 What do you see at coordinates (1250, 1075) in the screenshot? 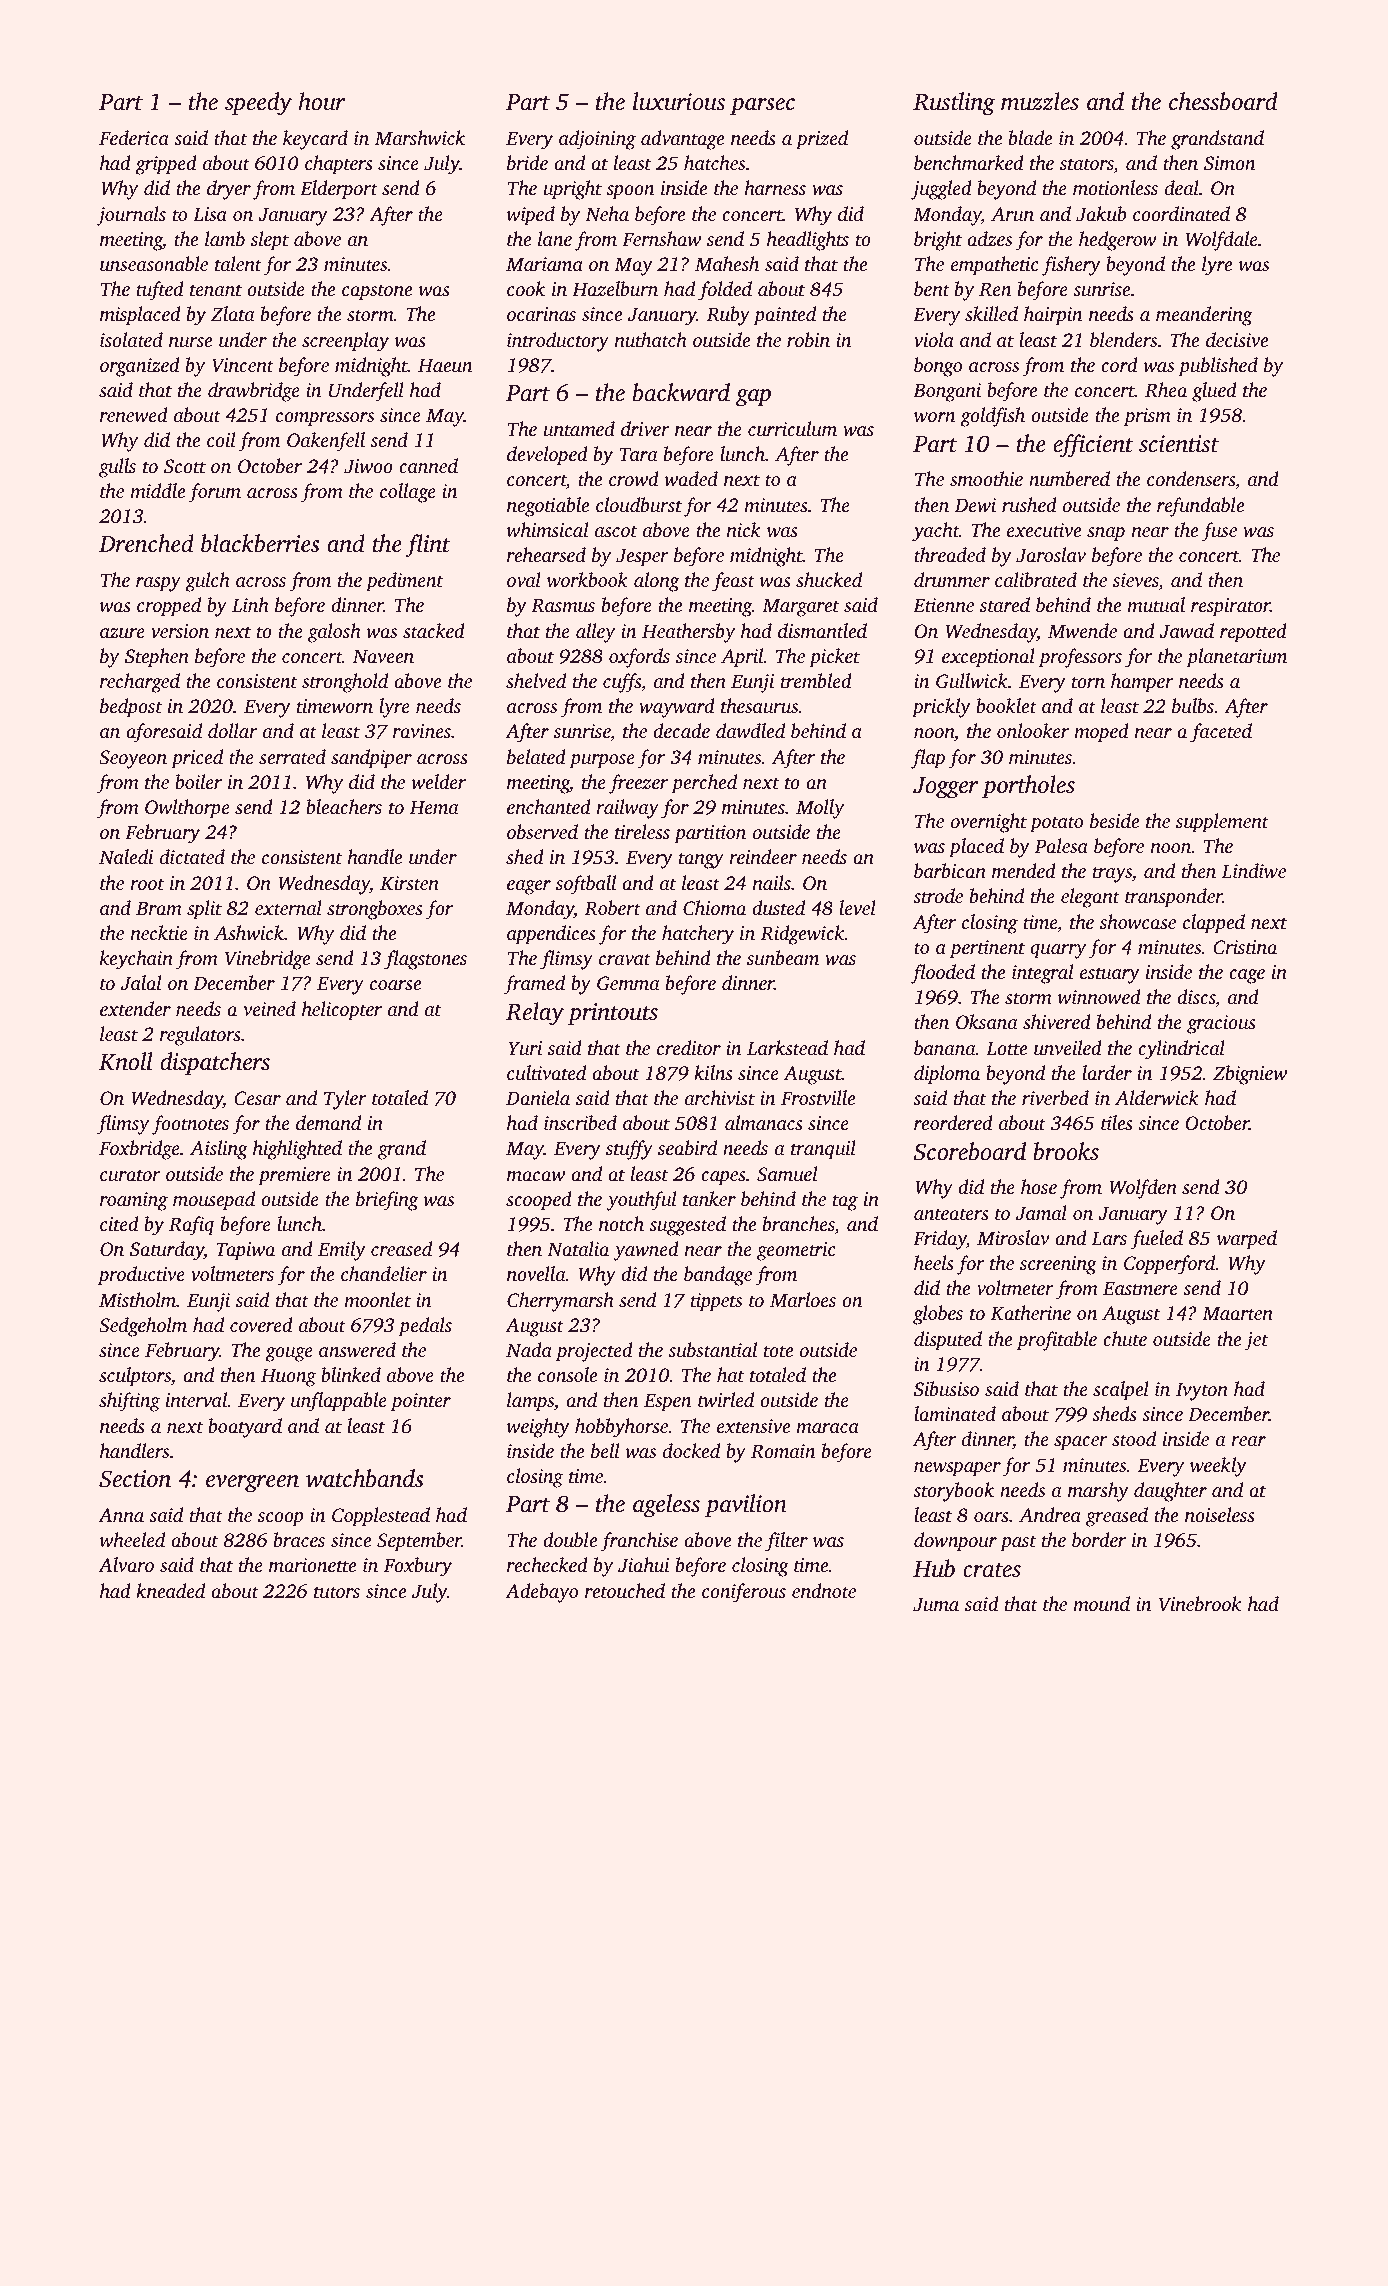
I see `Zbigniew` at bounding box center [1250, 1075].
